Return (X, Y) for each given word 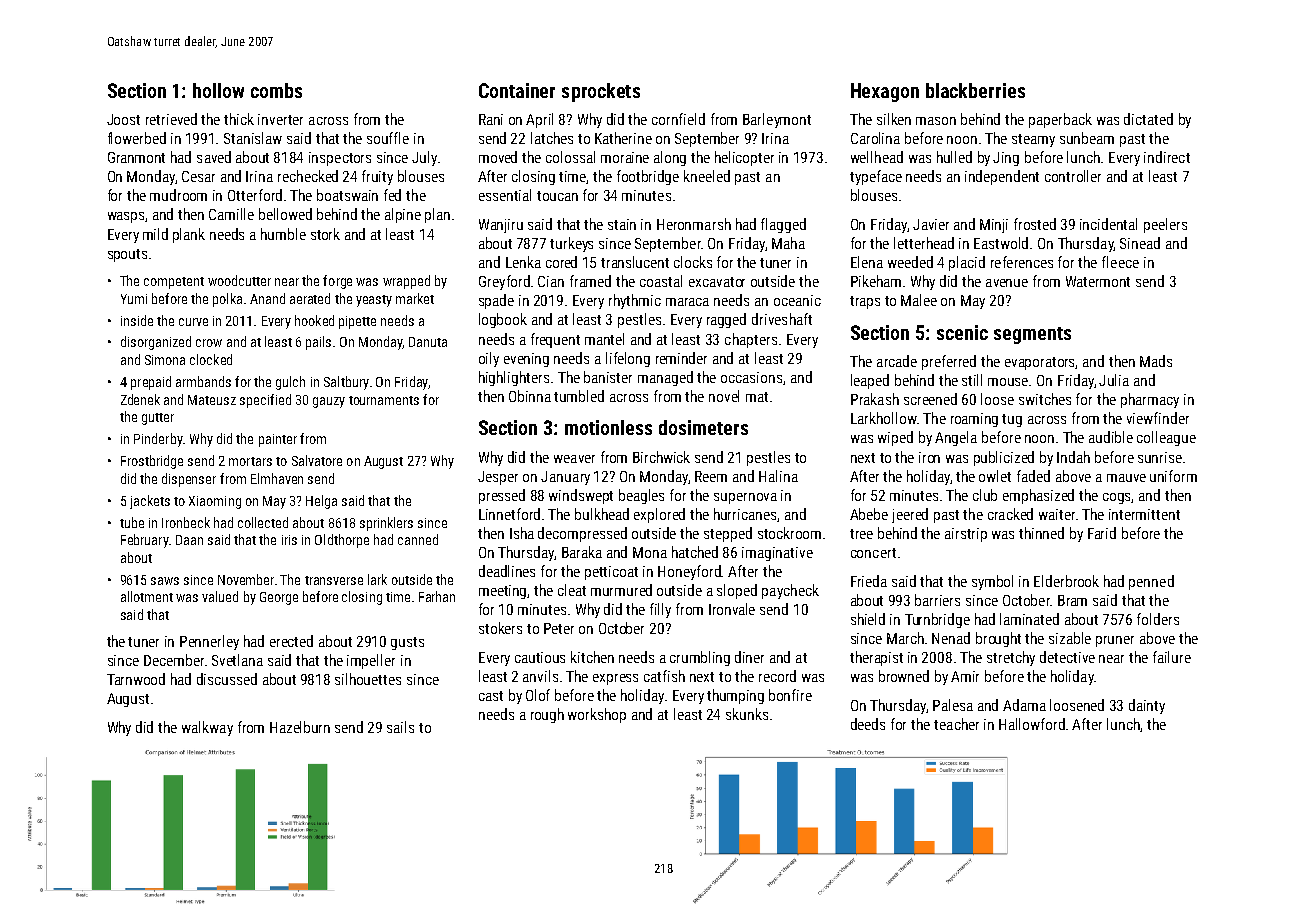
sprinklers (386, 524)
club (985, 495)
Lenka (523, 262)
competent (174, 283)
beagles (641, 496)
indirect (1167, 157)
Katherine (623, 138)
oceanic (797, 300)
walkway (207, 728)
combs (276, 90)
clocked (211, 359)
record (777, 676)
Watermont (1098, 281)
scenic (962, 332)
